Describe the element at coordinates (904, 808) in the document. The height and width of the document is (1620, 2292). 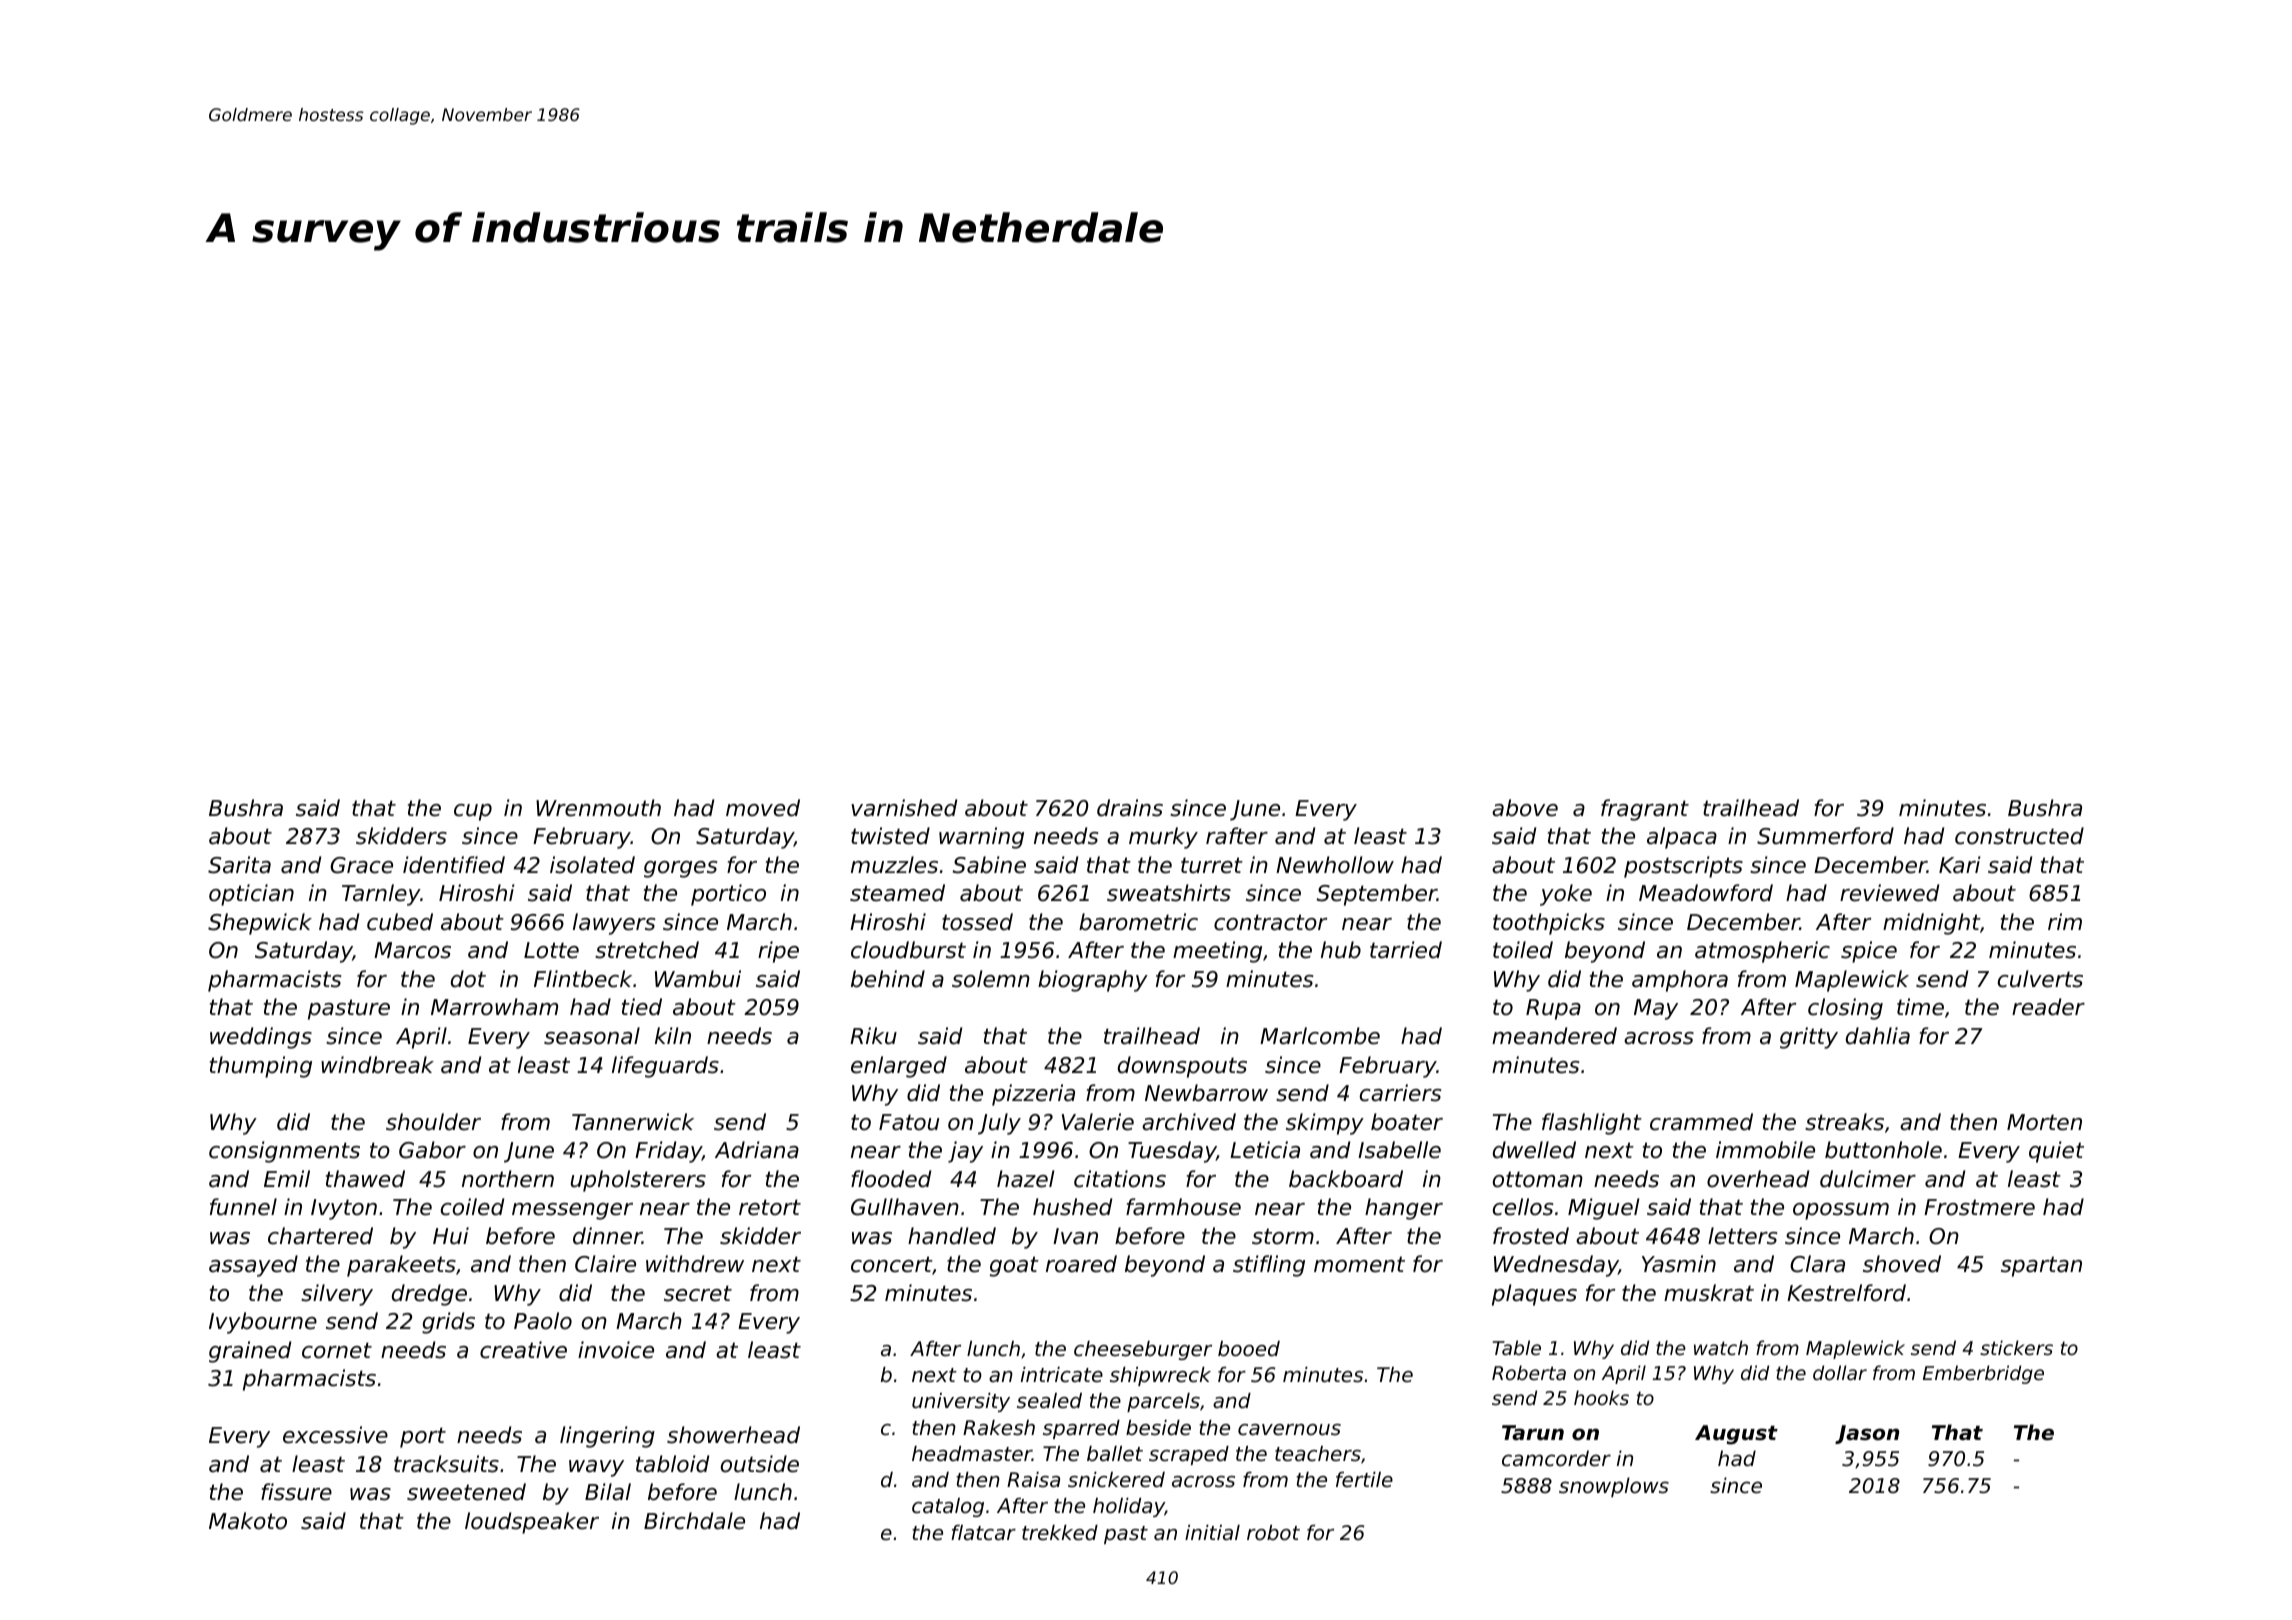
I see `varnished` at that location.
